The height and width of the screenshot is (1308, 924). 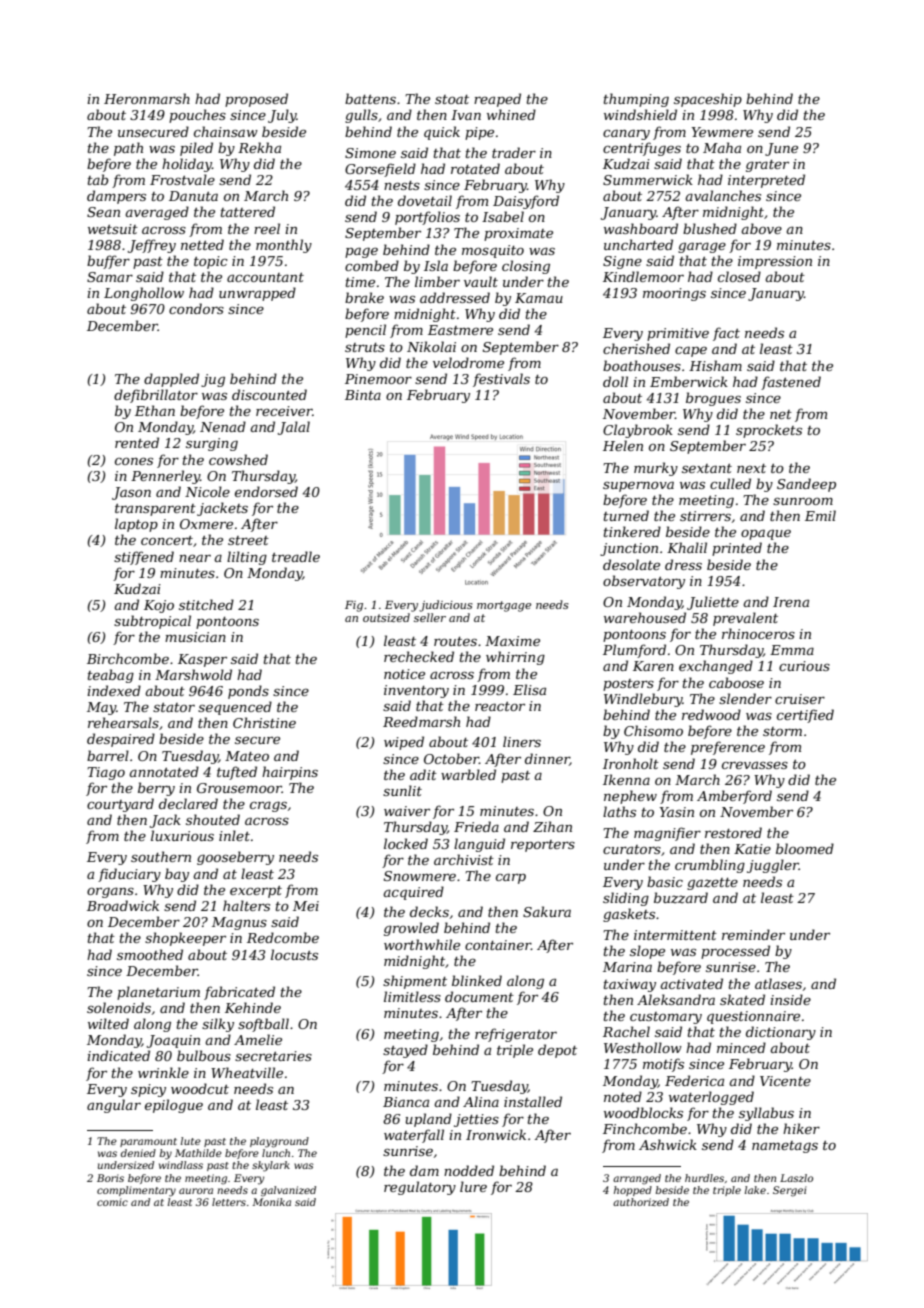 I want to click on centrifuges, so click(x=642, y=149).
